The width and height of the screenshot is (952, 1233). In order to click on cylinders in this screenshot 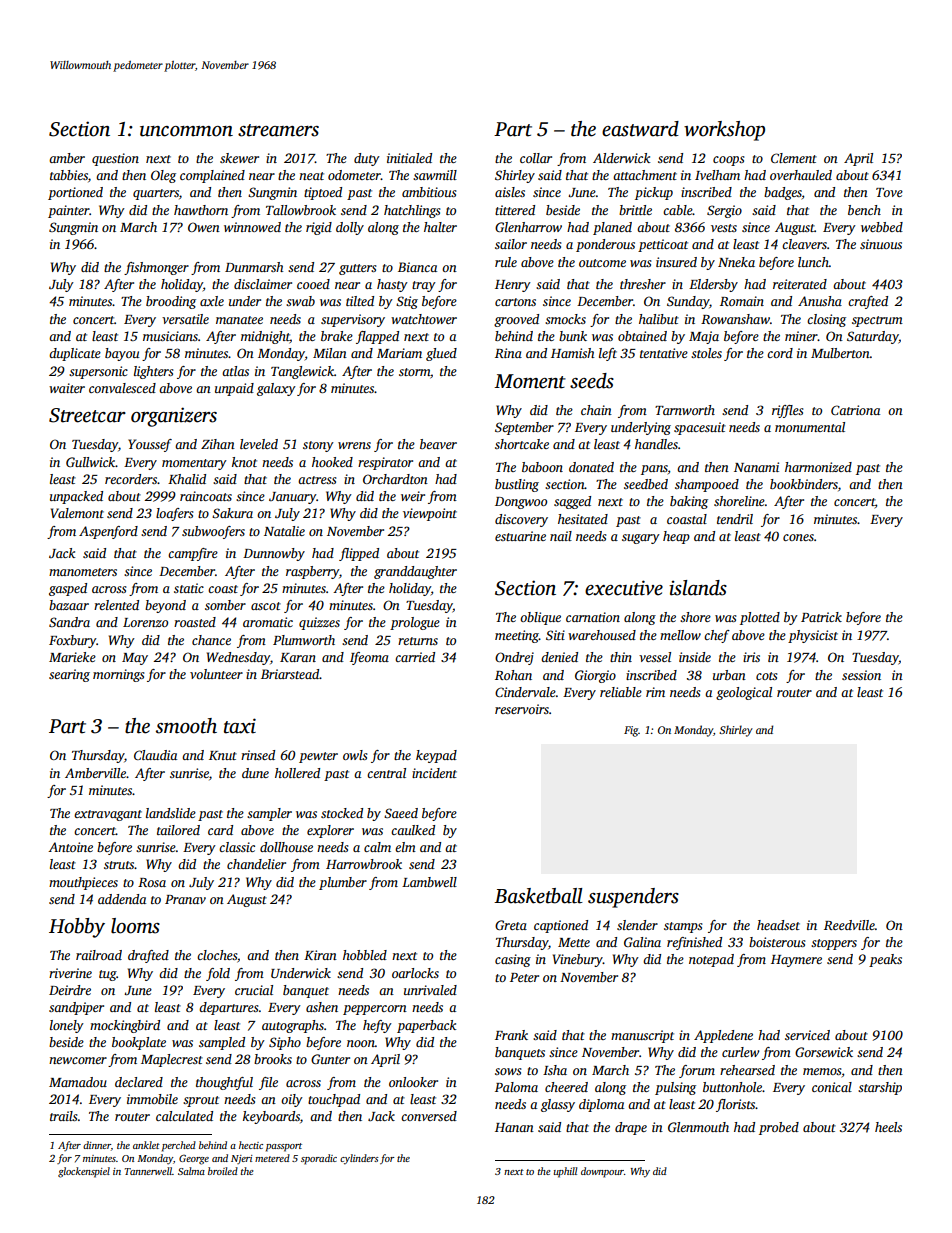, I will do `click(359, 1159)`.
